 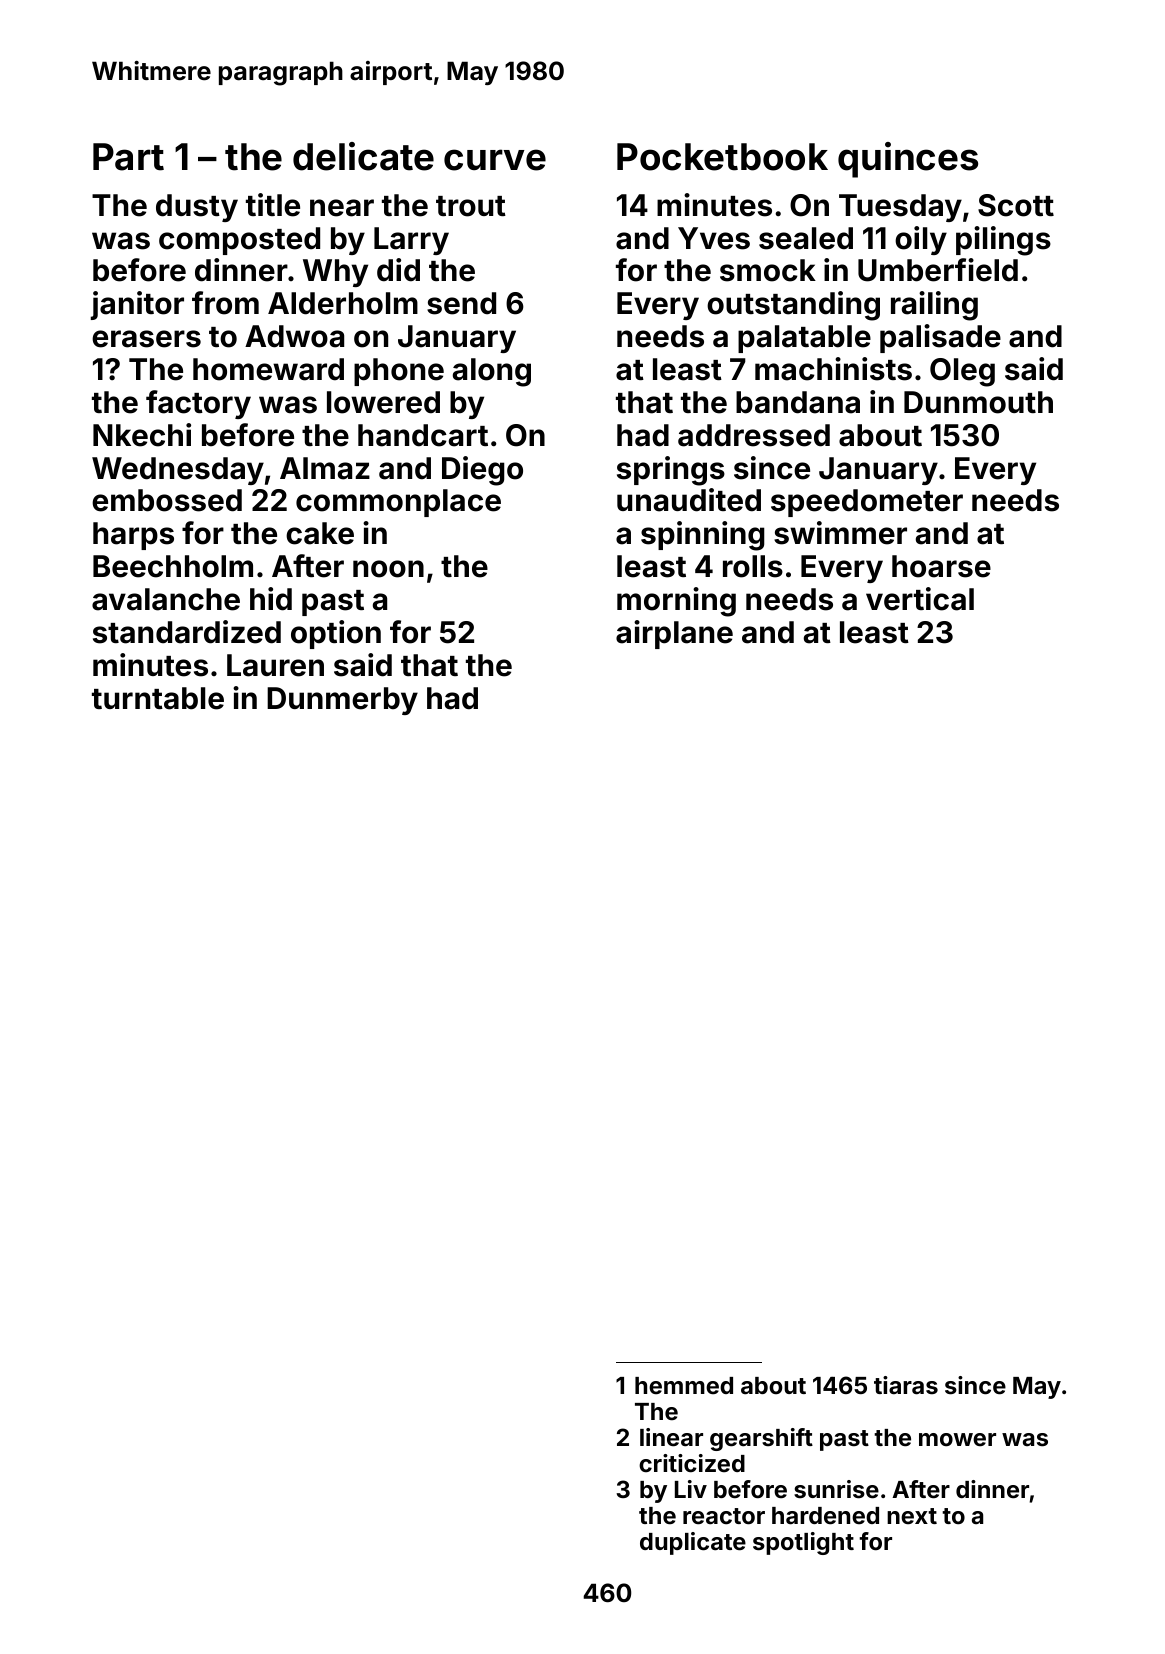 What do you see at coordinates (482, 471) in the image?
I see `Diego` at bounding box center [482, 471].
